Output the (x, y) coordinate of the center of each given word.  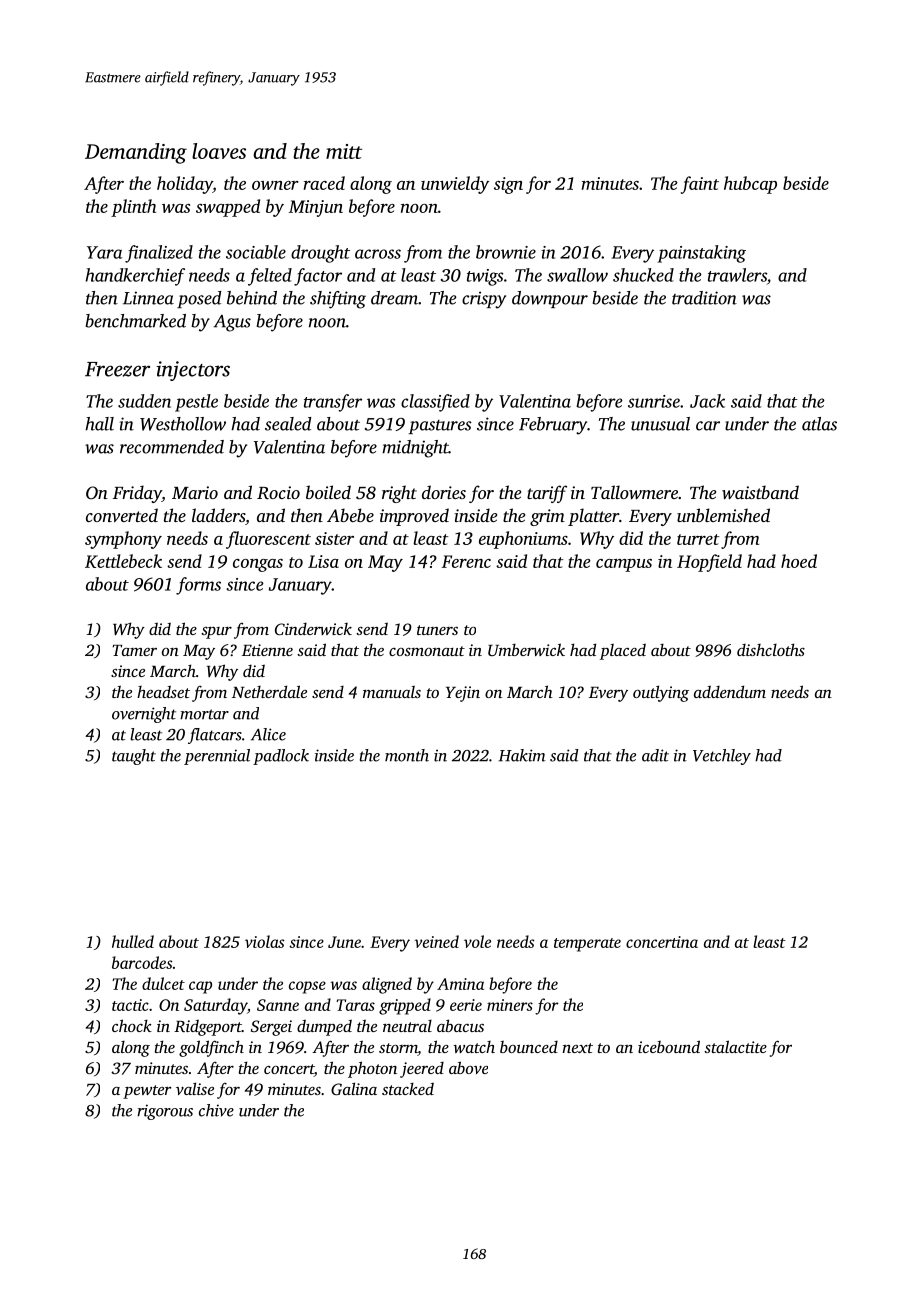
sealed (288, 424)
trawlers (737, 275)
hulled (133, 941)
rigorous (165, 1112)
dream (394, 298)
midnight (415, 449)
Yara (104, 252)
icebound (669, 1046)
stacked (408, 1088)
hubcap (750, 185)
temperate (587, 945)
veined (436, 941)
